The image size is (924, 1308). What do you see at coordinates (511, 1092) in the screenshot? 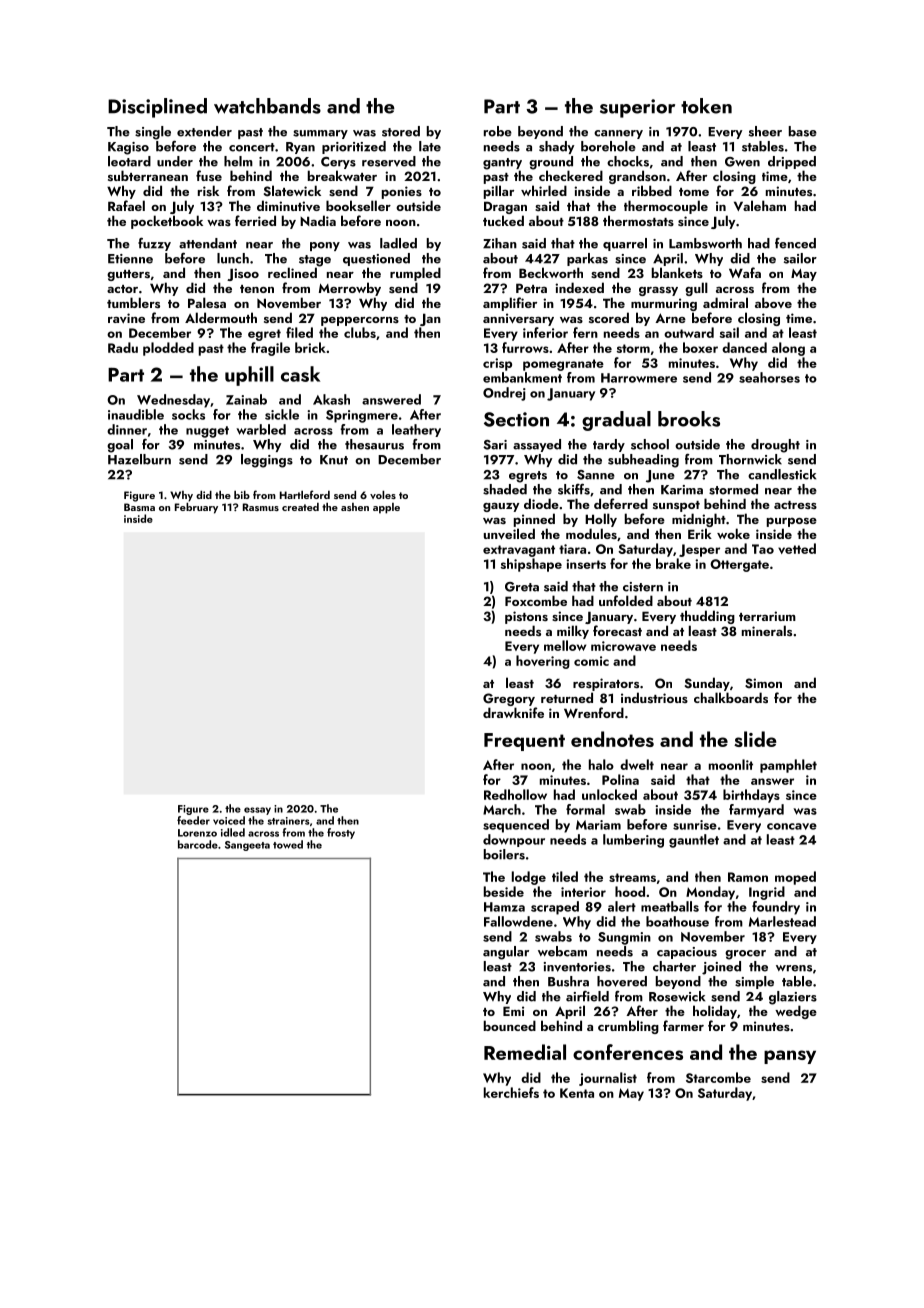
I see `kerchiefs` at bounding box center [511, 1092].
